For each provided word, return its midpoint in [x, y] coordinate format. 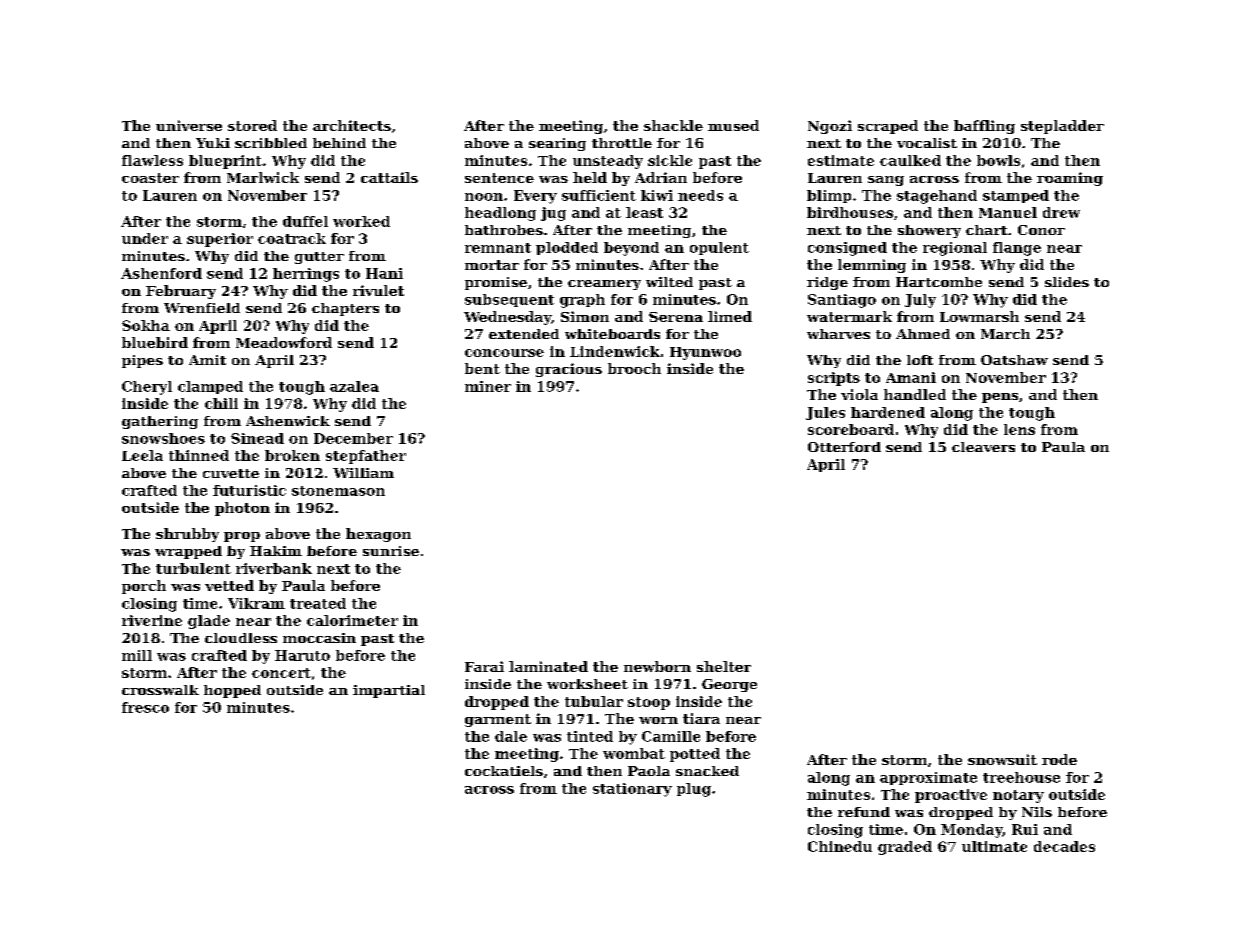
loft [920, 360]
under [145, 238]
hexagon [378, 535]
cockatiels [504, 771]
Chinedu [840, 846]
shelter [724, 666]
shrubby [187, 535]
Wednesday [507, 318]
